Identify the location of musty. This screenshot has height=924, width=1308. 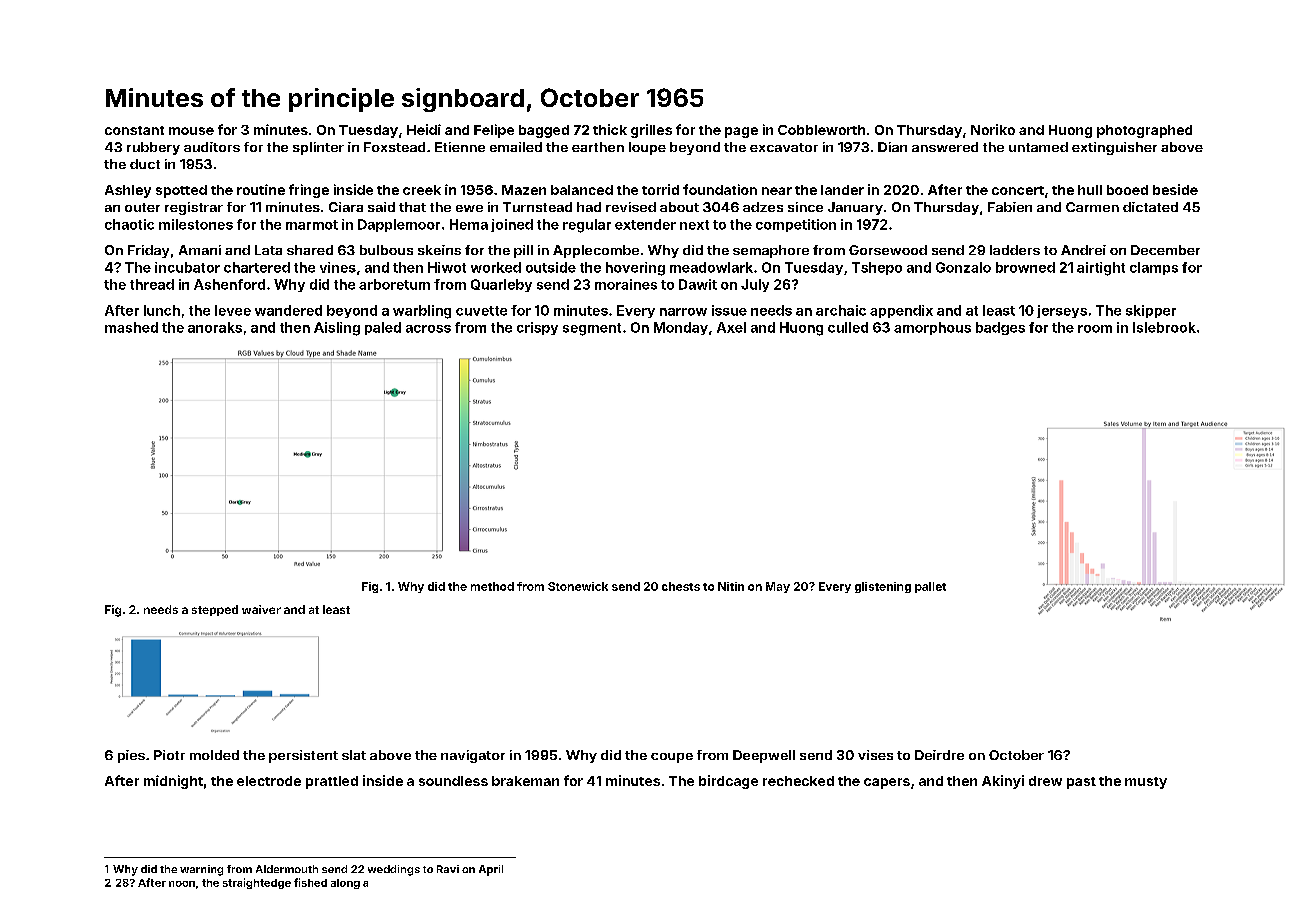
(1146, 783).
